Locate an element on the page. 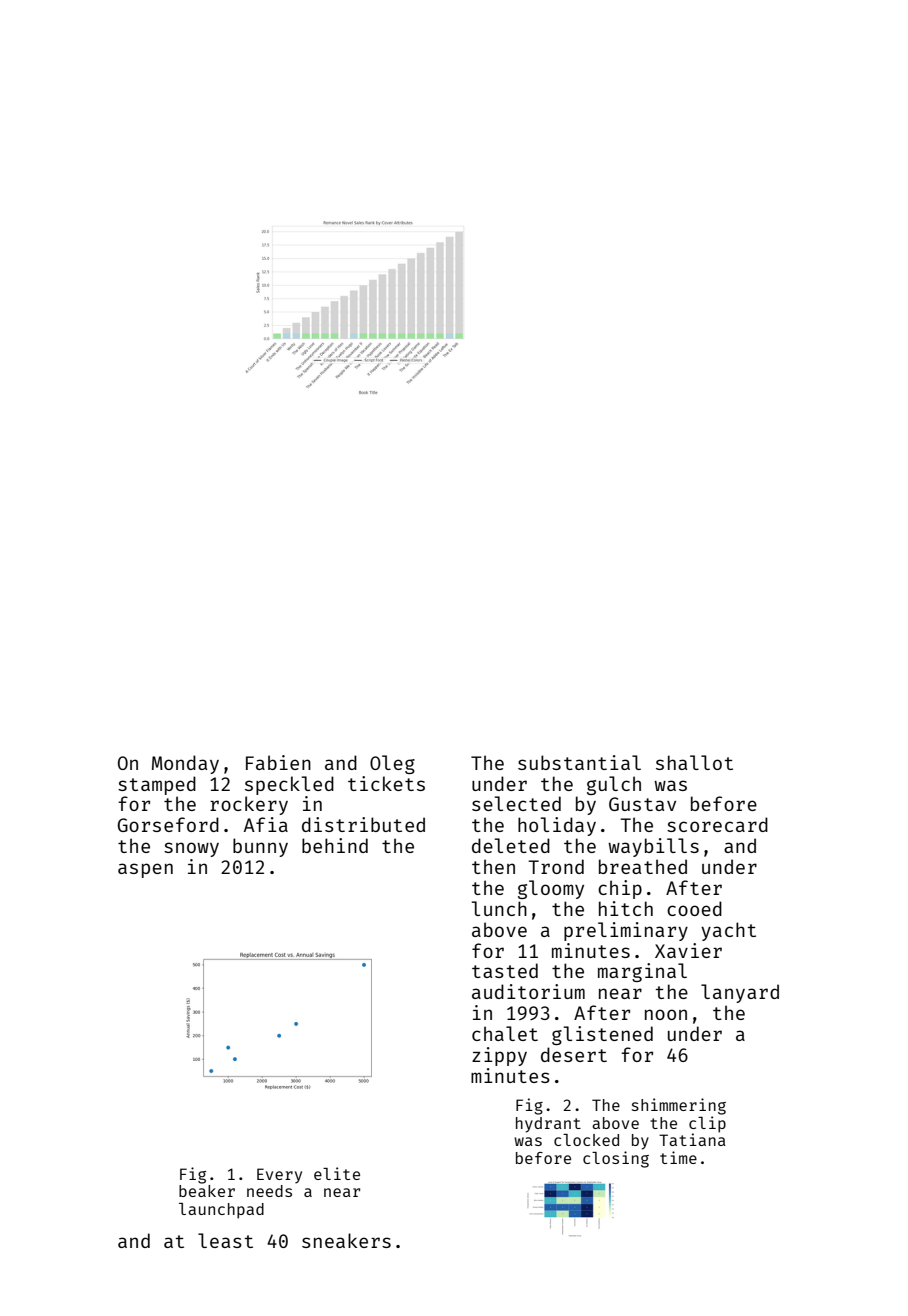 The width and height of the page is (908, 1316). waybills is located at coordinates (653, 847).
